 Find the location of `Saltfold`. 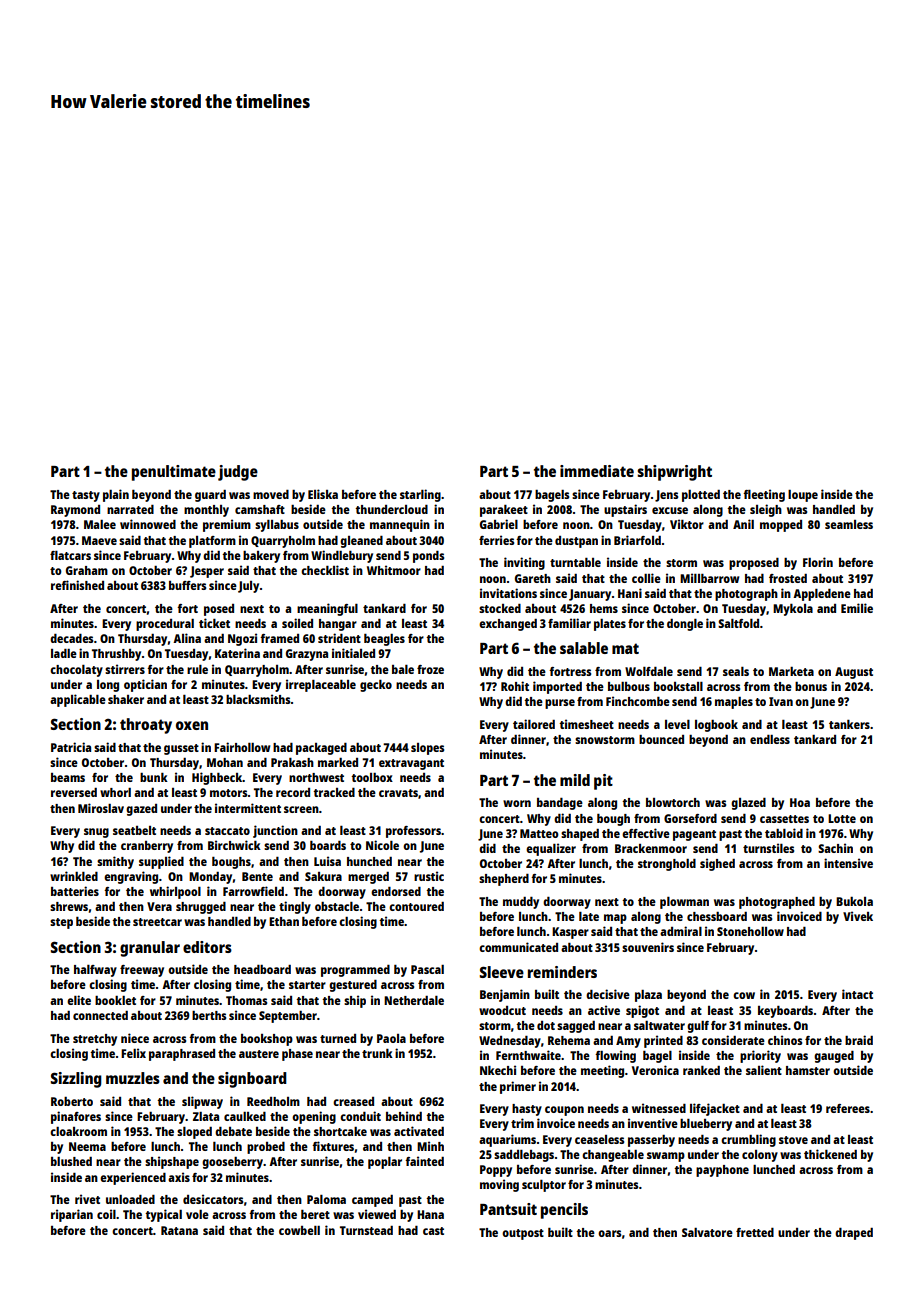

Saltfold is located at coordinates (738, 623).
